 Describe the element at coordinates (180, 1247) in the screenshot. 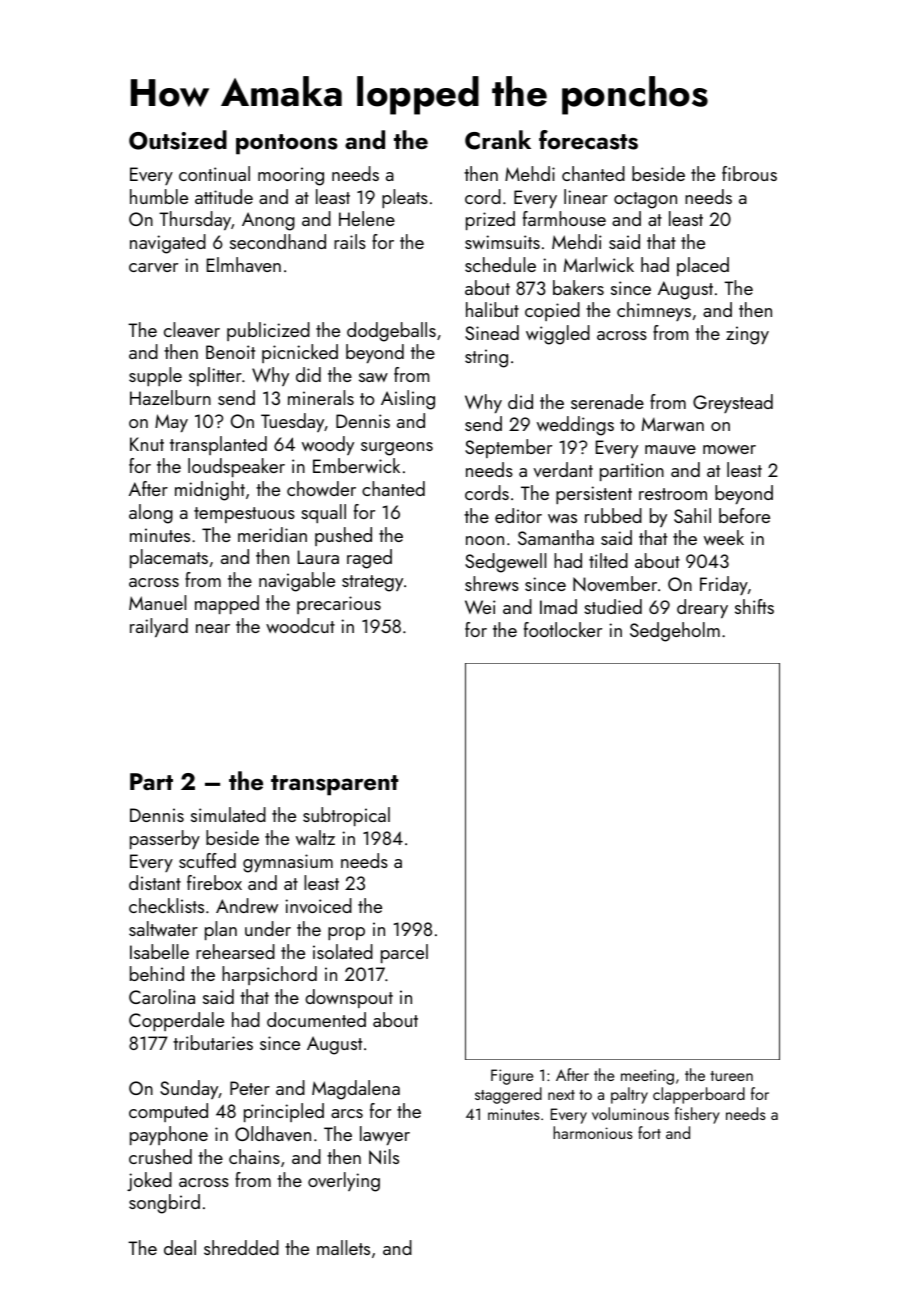

I see `deal` at that location.
